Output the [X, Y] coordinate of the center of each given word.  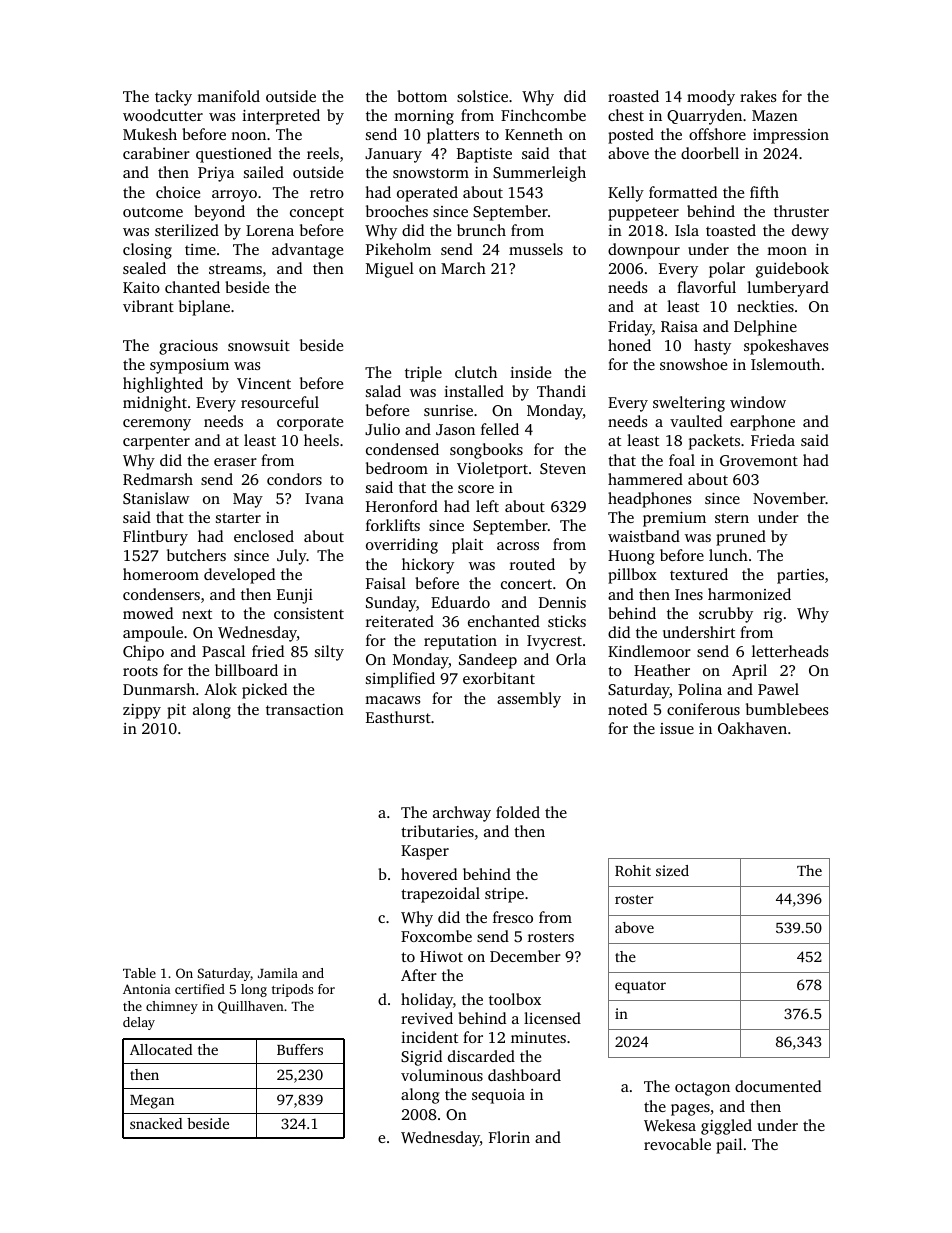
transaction [305, 709]
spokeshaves [786, 347]
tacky [173, 98]
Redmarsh [158, 479]
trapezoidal [440, 895]
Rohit [633, 870]
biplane [204, 308]
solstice [482, 96]
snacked [156, 1123]
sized [672, 870]
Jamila [278, 973]
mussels [536, 249]
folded [518, 812]
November [789, 498]
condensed [402, 449]
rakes [758, 96]
